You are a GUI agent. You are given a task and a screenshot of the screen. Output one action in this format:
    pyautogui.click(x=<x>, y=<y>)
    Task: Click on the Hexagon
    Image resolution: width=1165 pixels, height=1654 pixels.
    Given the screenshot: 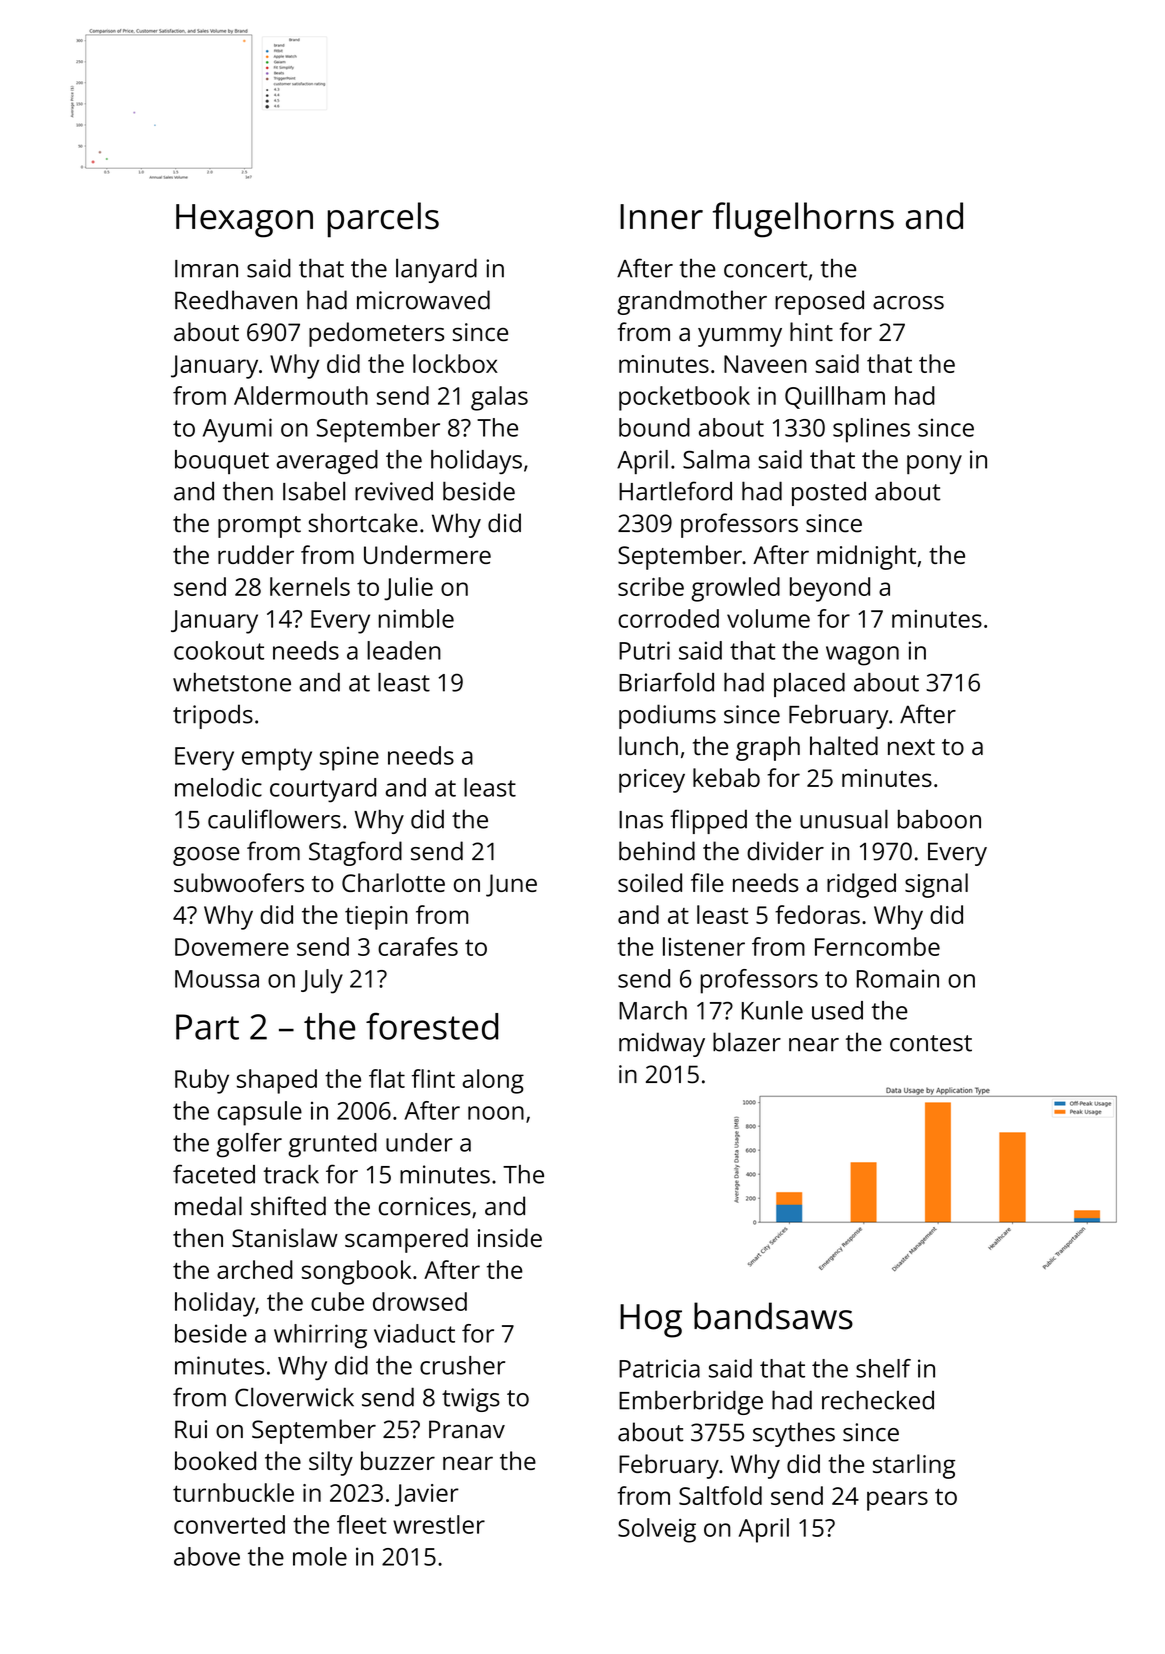 What is the action you would take?
    pyautogui.click(x=244, y=221)
